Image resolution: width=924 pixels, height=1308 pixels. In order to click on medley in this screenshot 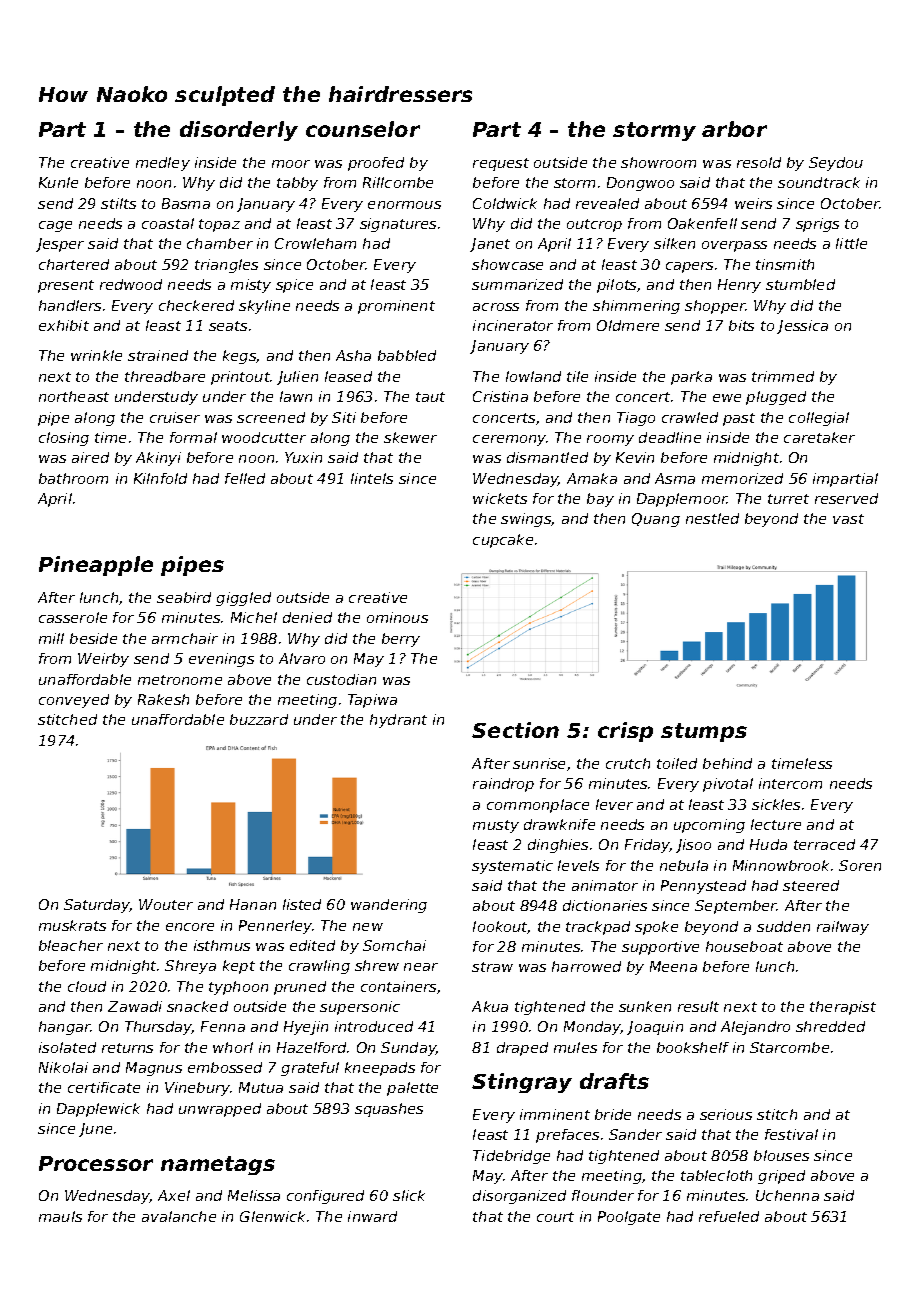, I will do `click(163, 164)`.
